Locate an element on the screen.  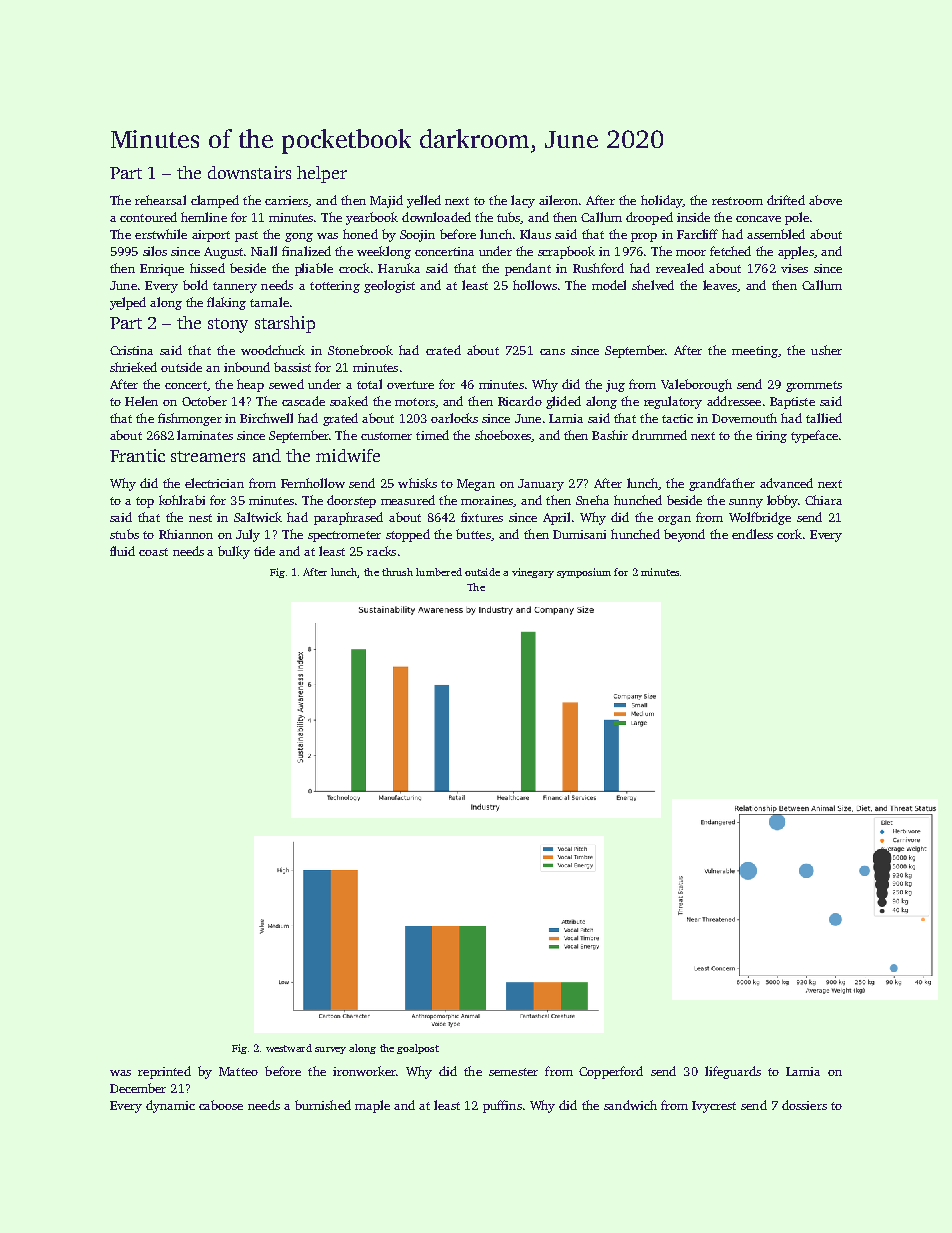
helper is located at coordinates (322, 174).
